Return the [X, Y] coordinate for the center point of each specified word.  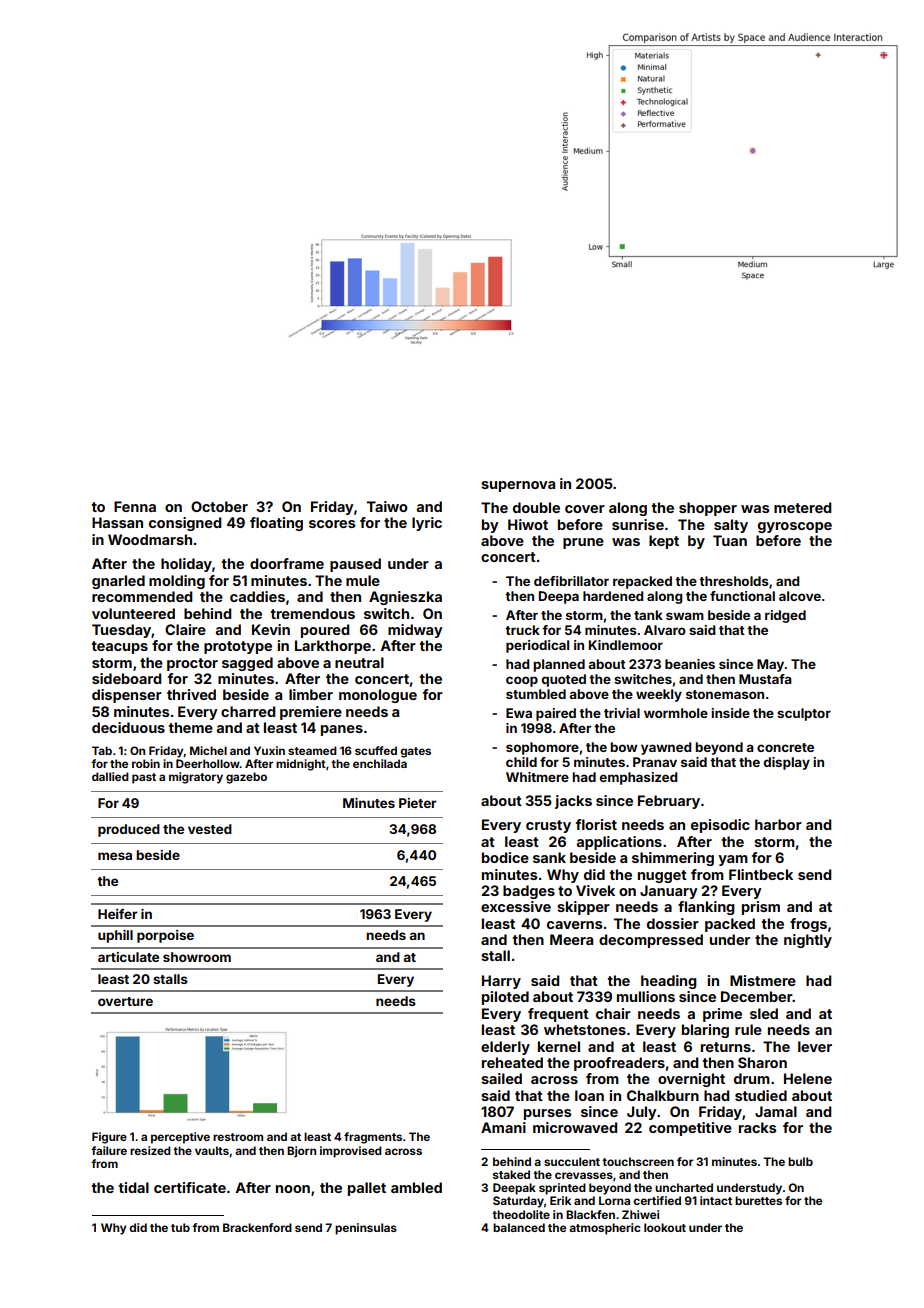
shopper [708, 509]
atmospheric [605, 1229]
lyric [427, 524]
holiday [186, 565]
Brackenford [257, 1227]
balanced [519, 1227]
